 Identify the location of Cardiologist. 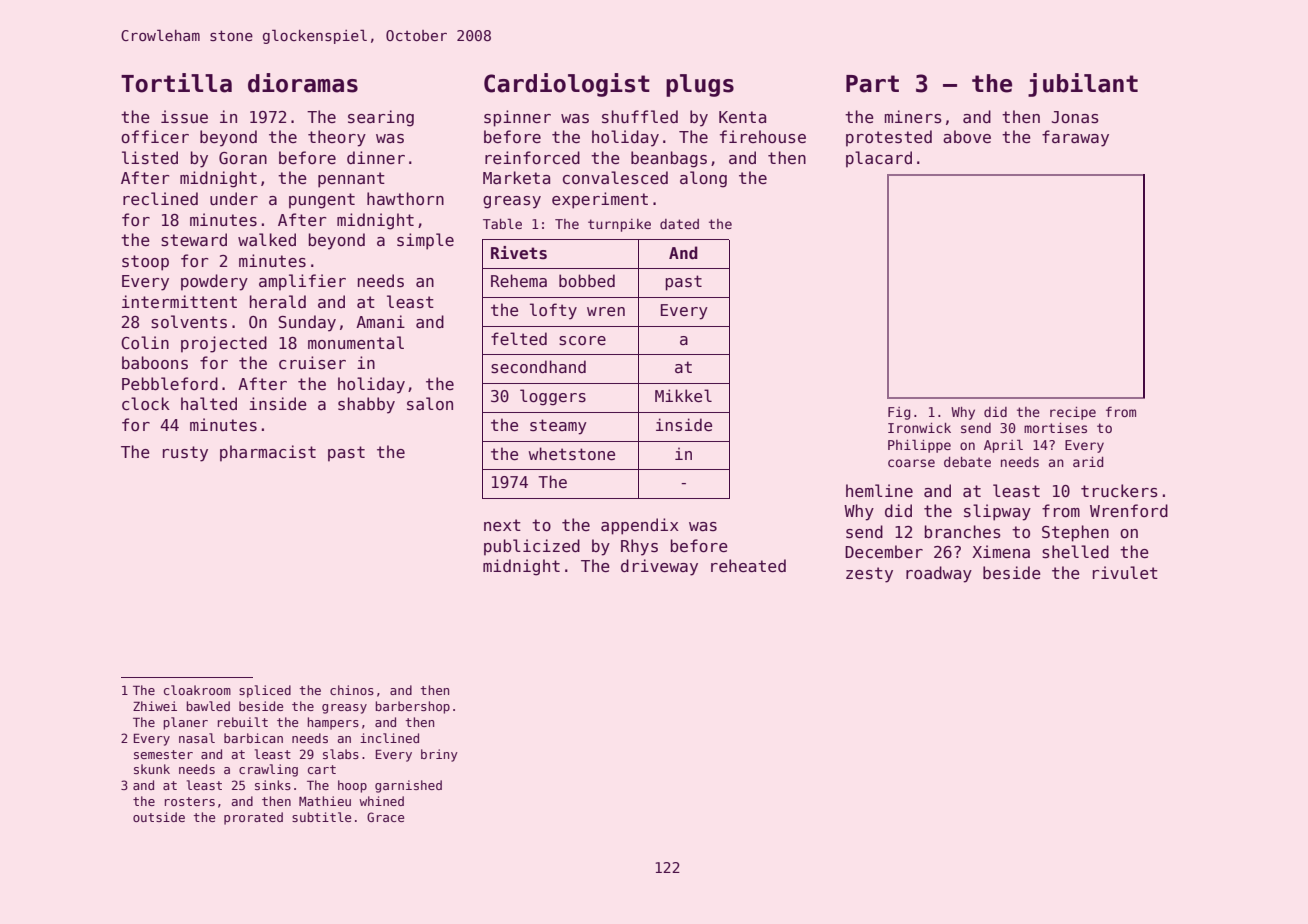
(567, 85).
